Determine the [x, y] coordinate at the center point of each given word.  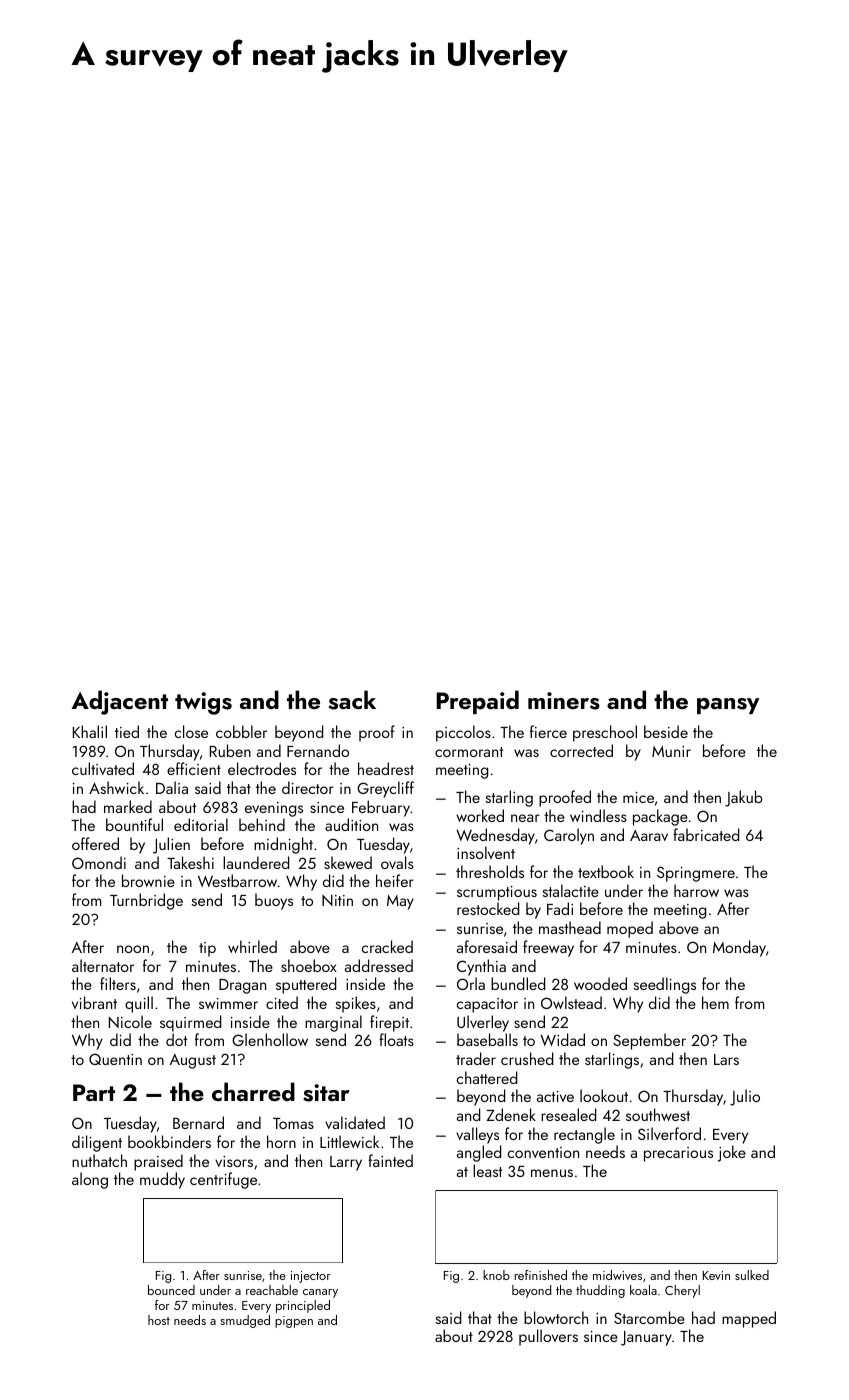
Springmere [696, 874]
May [400, 902]
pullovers [548, 1337]
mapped [749, 1319]
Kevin [716, 1275]
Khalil [90, 731]
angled [479, 1153]
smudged [245, 1321]
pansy [728, 706]
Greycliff [385, 789]
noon [133, 949]
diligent [97, 1143]
